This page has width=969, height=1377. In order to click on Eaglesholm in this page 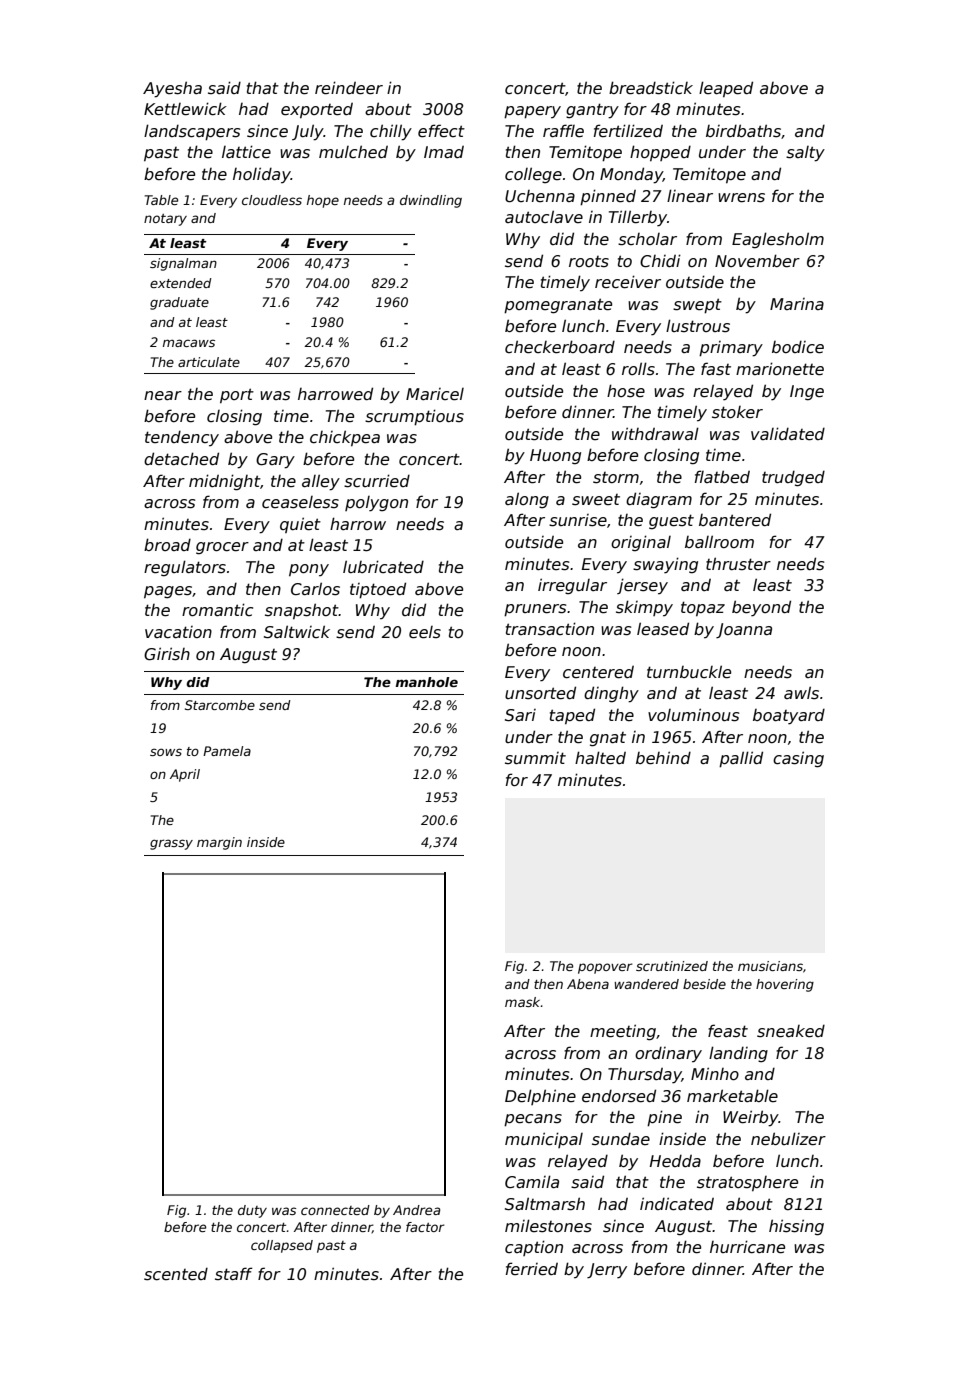, I will do `click(778, 240)`.
